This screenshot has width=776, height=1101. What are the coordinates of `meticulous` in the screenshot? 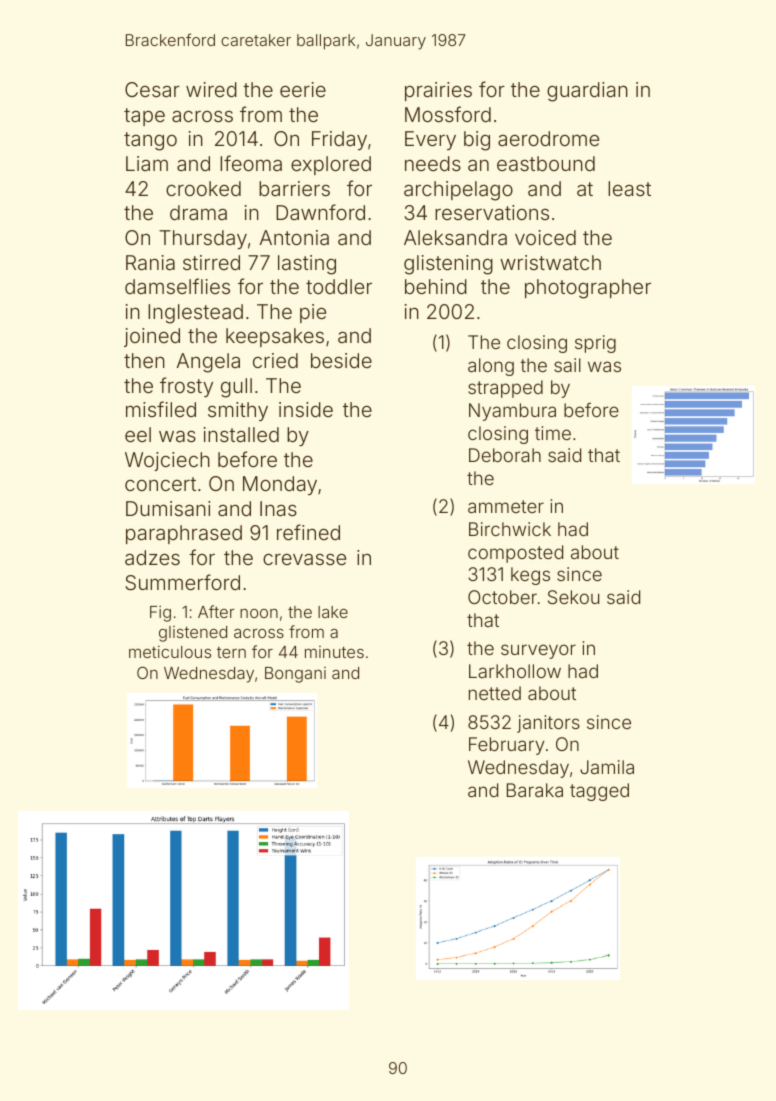 It's located at (170, 651).
